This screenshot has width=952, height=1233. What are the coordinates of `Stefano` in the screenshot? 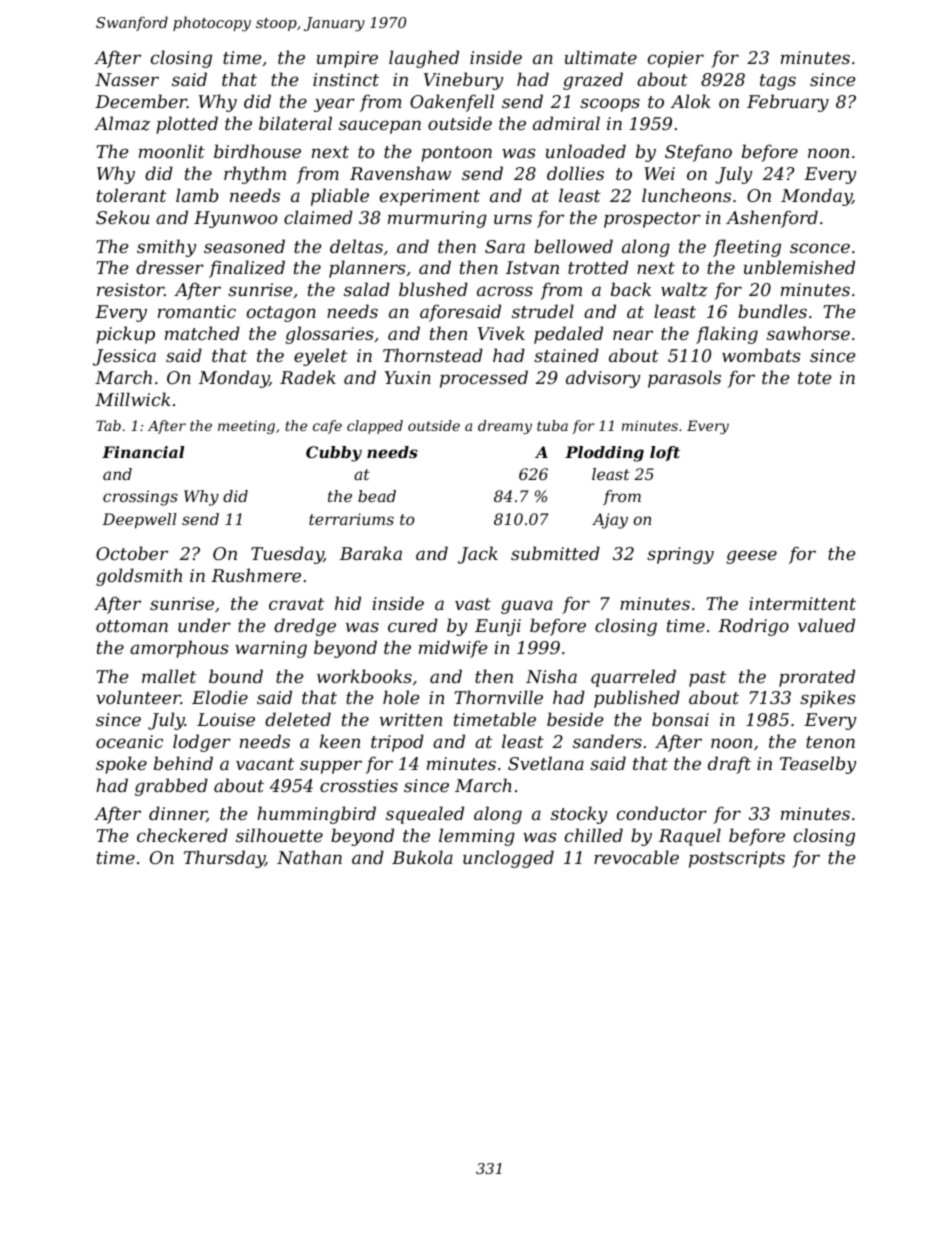 It's located at (698, 153).
